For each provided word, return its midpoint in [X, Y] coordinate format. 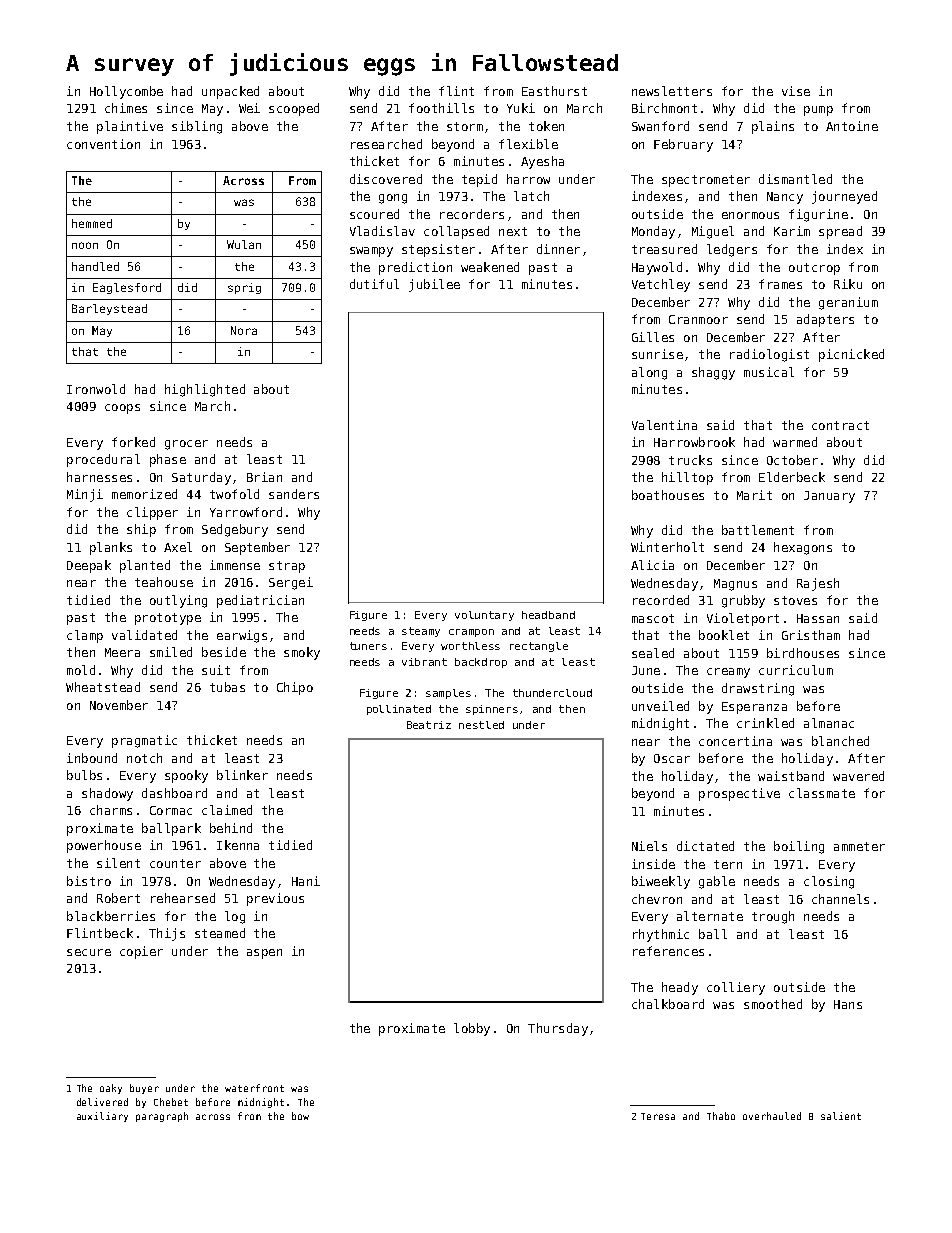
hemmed [92, 223]
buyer [144, 1089]
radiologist [769, 355]
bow [300, 1116]
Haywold [657, 268]
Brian [264, 477]
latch [531, 196]
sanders [294, 494]
